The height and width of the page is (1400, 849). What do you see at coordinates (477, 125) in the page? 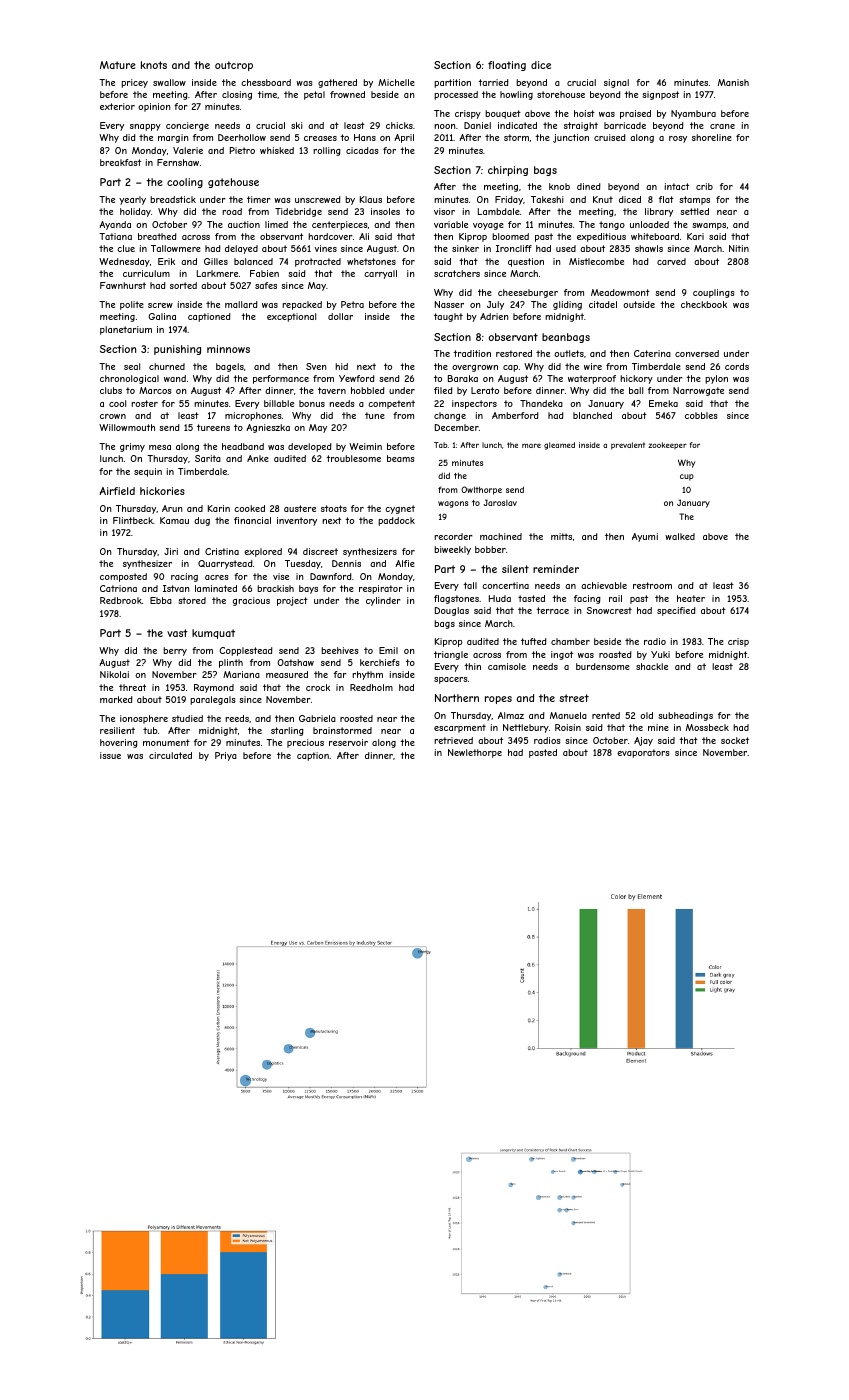
I see `Daniel` at bounding box center [477, 125].
